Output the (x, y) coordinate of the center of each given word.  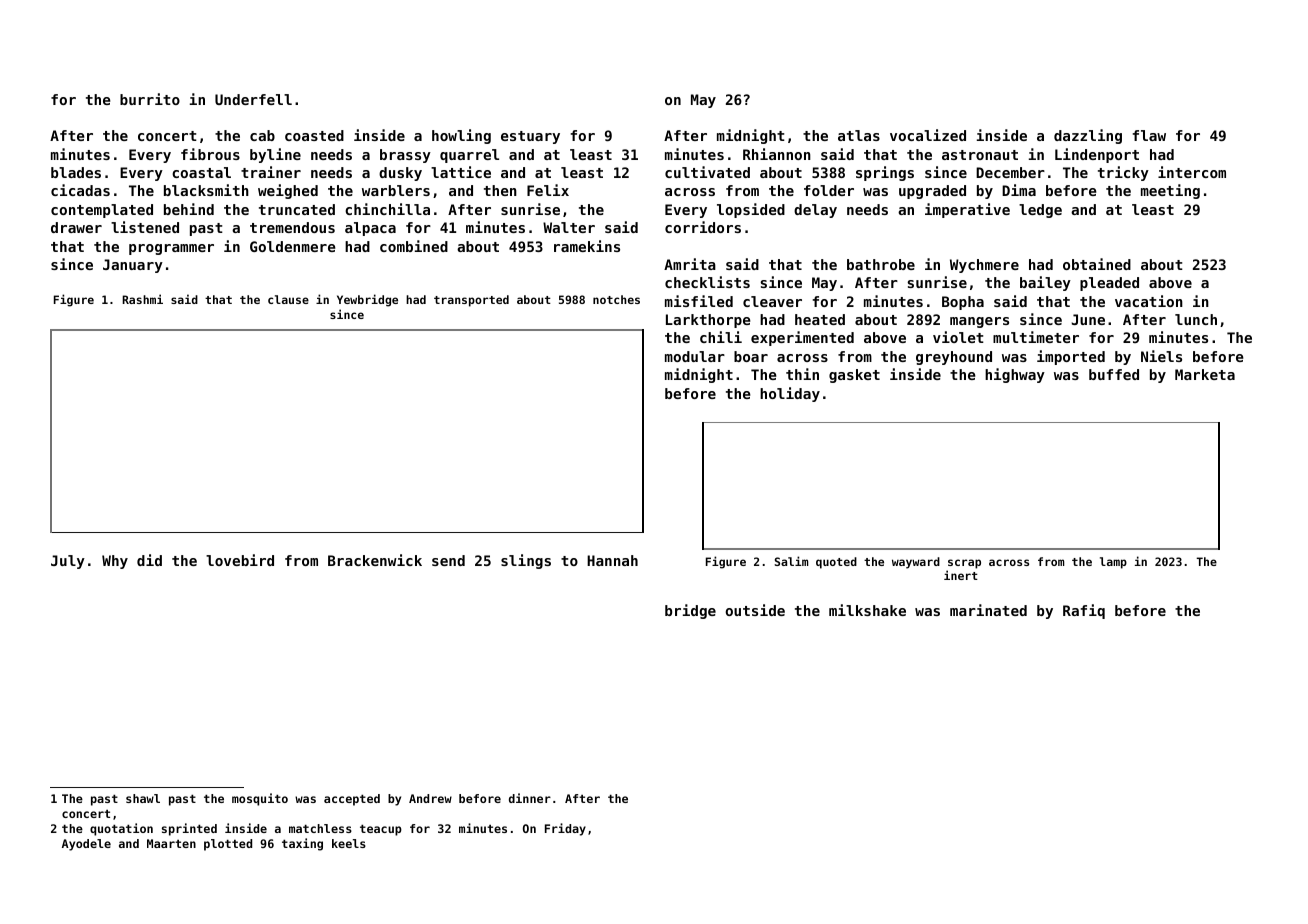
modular (695, 356)
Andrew (430, 798)
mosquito (260, 799)
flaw (1149, 135)
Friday (565, 829)
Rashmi (142, 299)
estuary (530, 137)
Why (115, 562)
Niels (1161, 356)
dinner (530, 798)
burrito (150, 99)
